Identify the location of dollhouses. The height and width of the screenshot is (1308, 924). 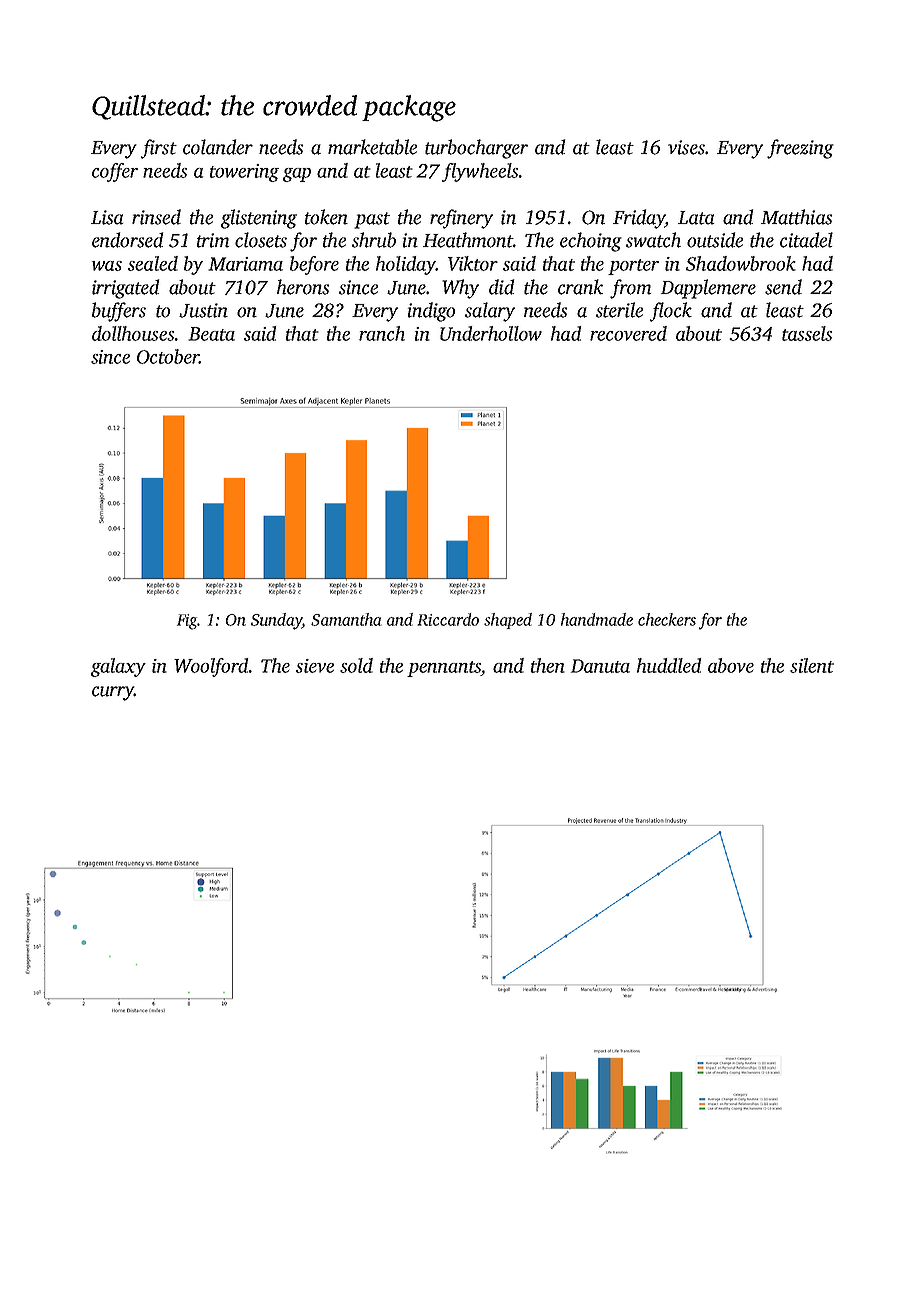
(133, 333).
